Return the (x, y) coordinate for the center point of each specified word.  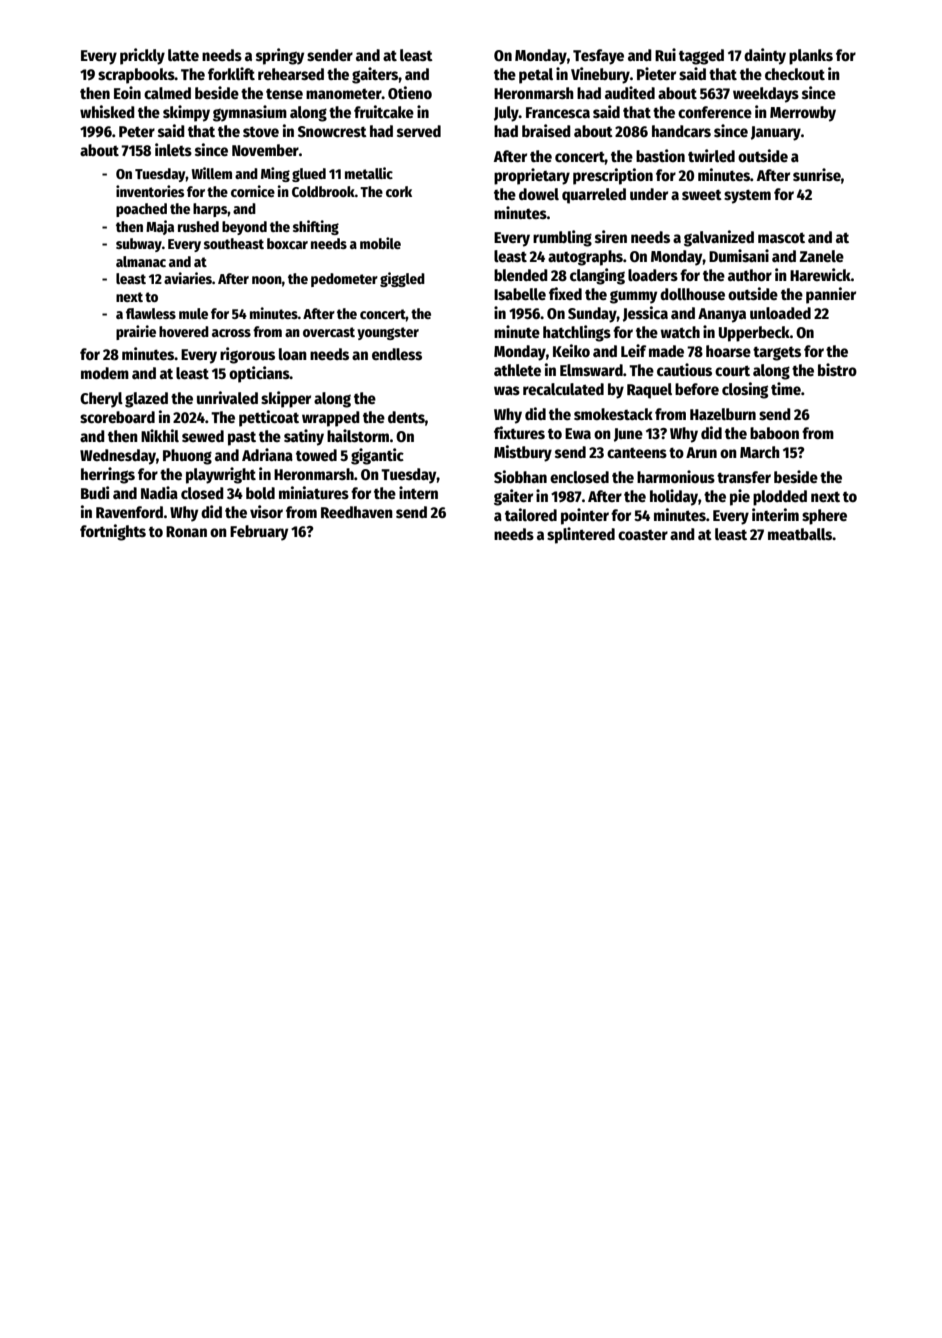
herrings (108, 475)
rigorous (247, 355)
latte (183, 55)
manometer (344, 94)
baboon (774, 433)
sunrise (817, 174)
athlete (517, 370)
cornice (253, 191)
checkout (795, 74)
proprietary (532, 176)
